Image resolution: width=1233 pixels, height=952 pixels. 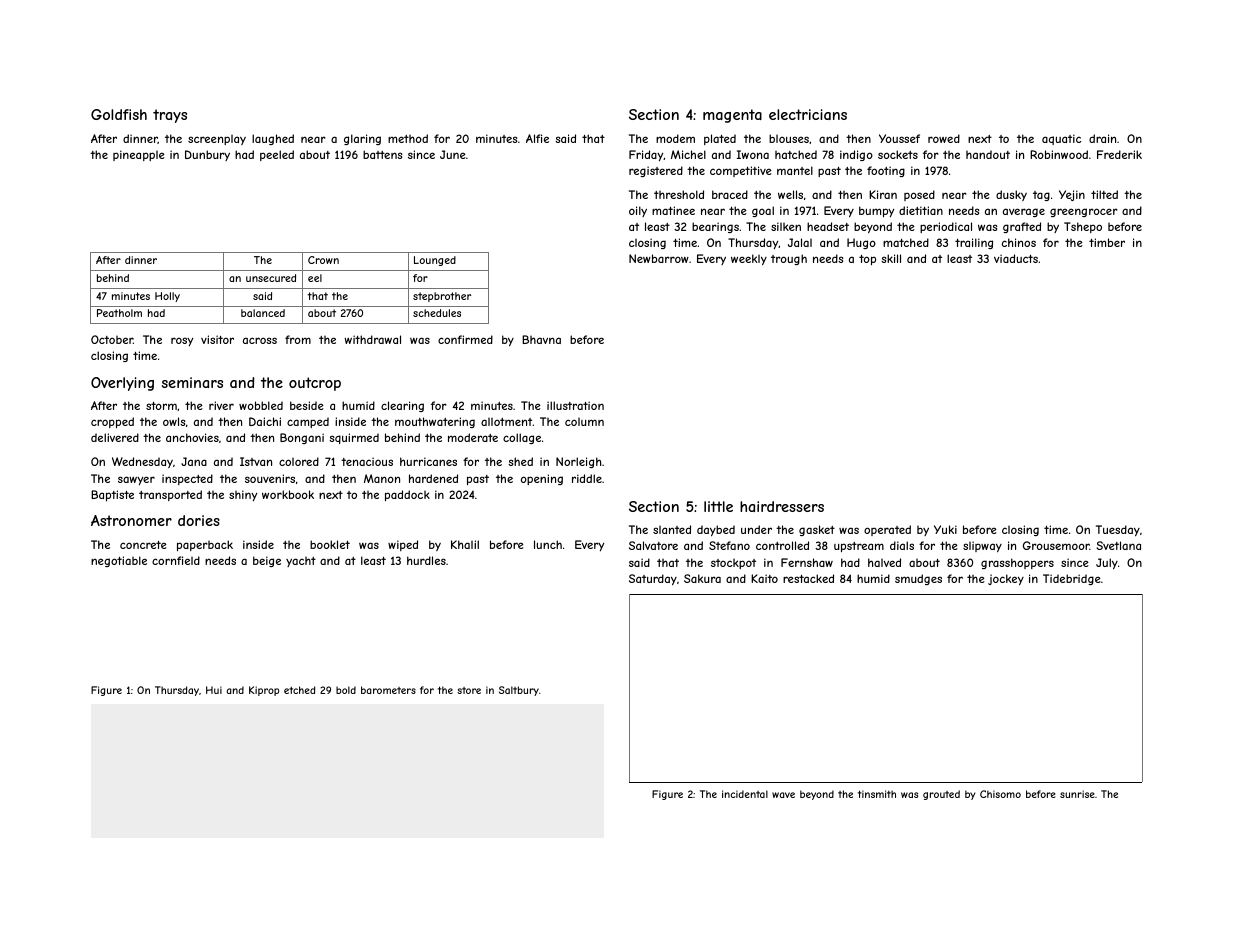 I want to click on Saltbury, so click(x=519, y=691).
